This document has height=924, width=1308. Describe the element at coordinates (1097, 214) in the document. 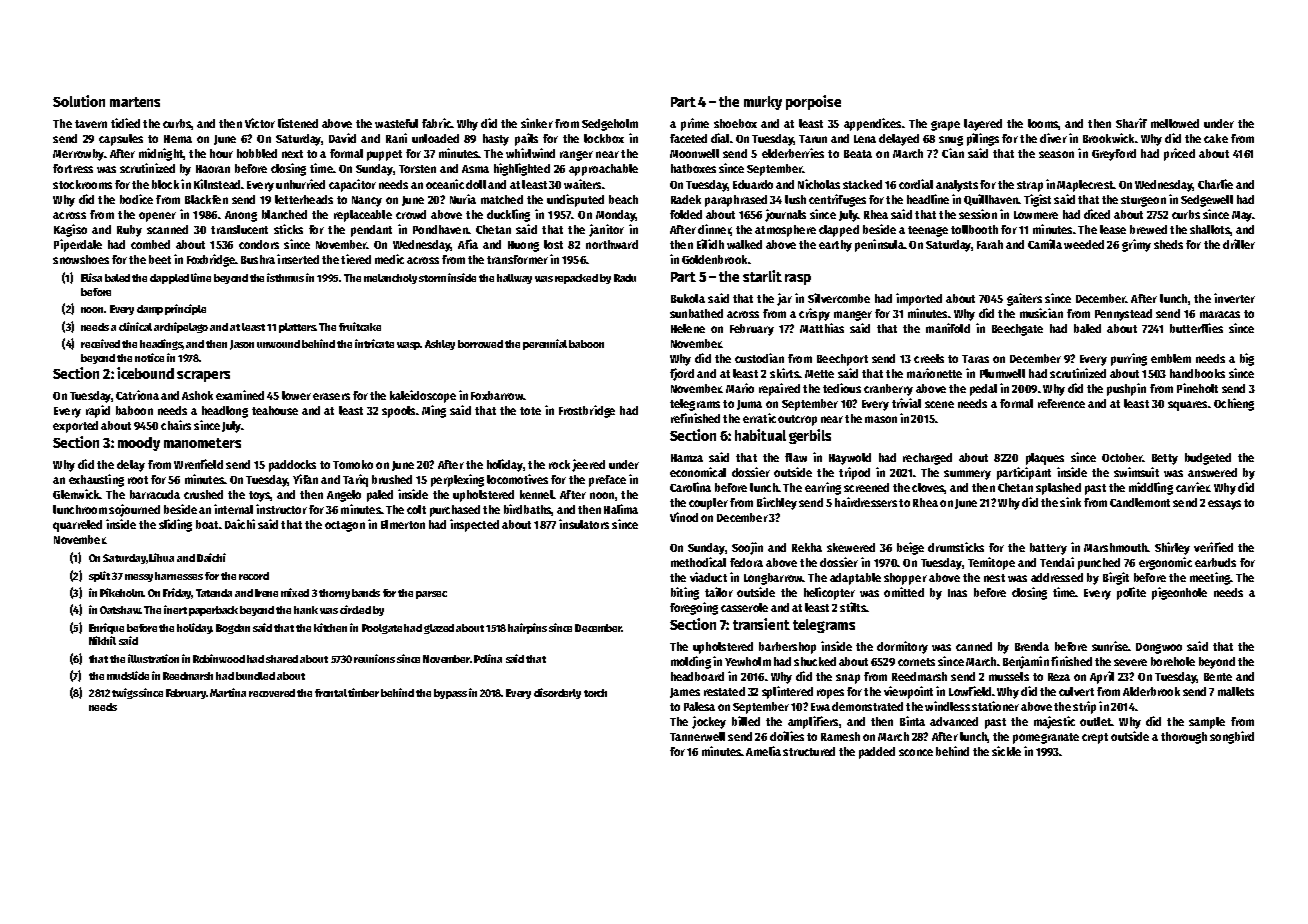

I see `diced` at that location.
